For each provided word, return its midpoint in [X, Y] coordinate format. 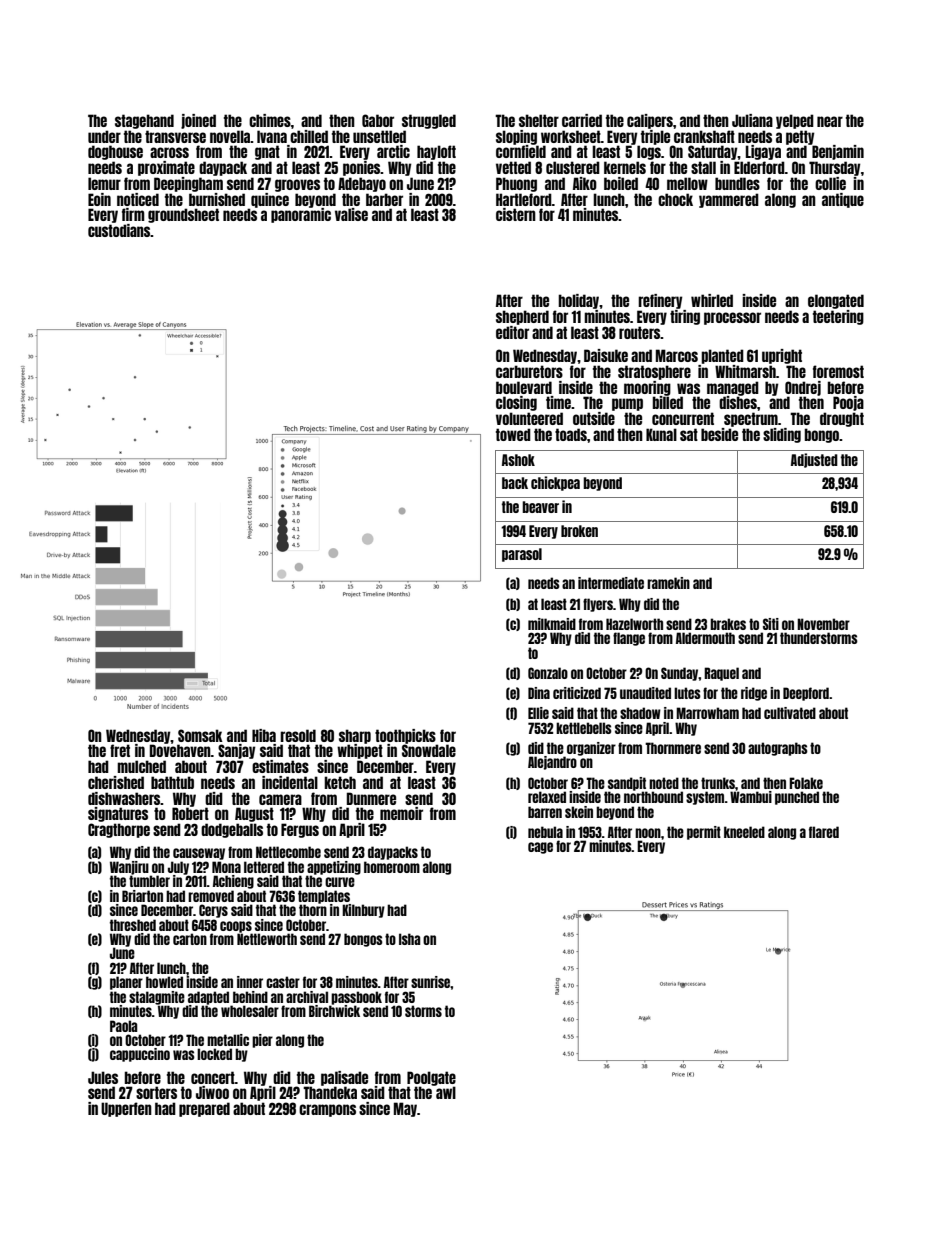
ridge [754, 694]
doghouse [115, 152]
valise [351, 214]
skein [579, 812]
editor [512, 332]
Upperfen [126, 1109]
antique [843, 200]
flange [629, 639]
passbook [356, 998]
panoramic [301, 215]
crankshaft [704, 136]
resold [298, 735]
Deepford [806, 694]
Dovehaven [180, 750]
